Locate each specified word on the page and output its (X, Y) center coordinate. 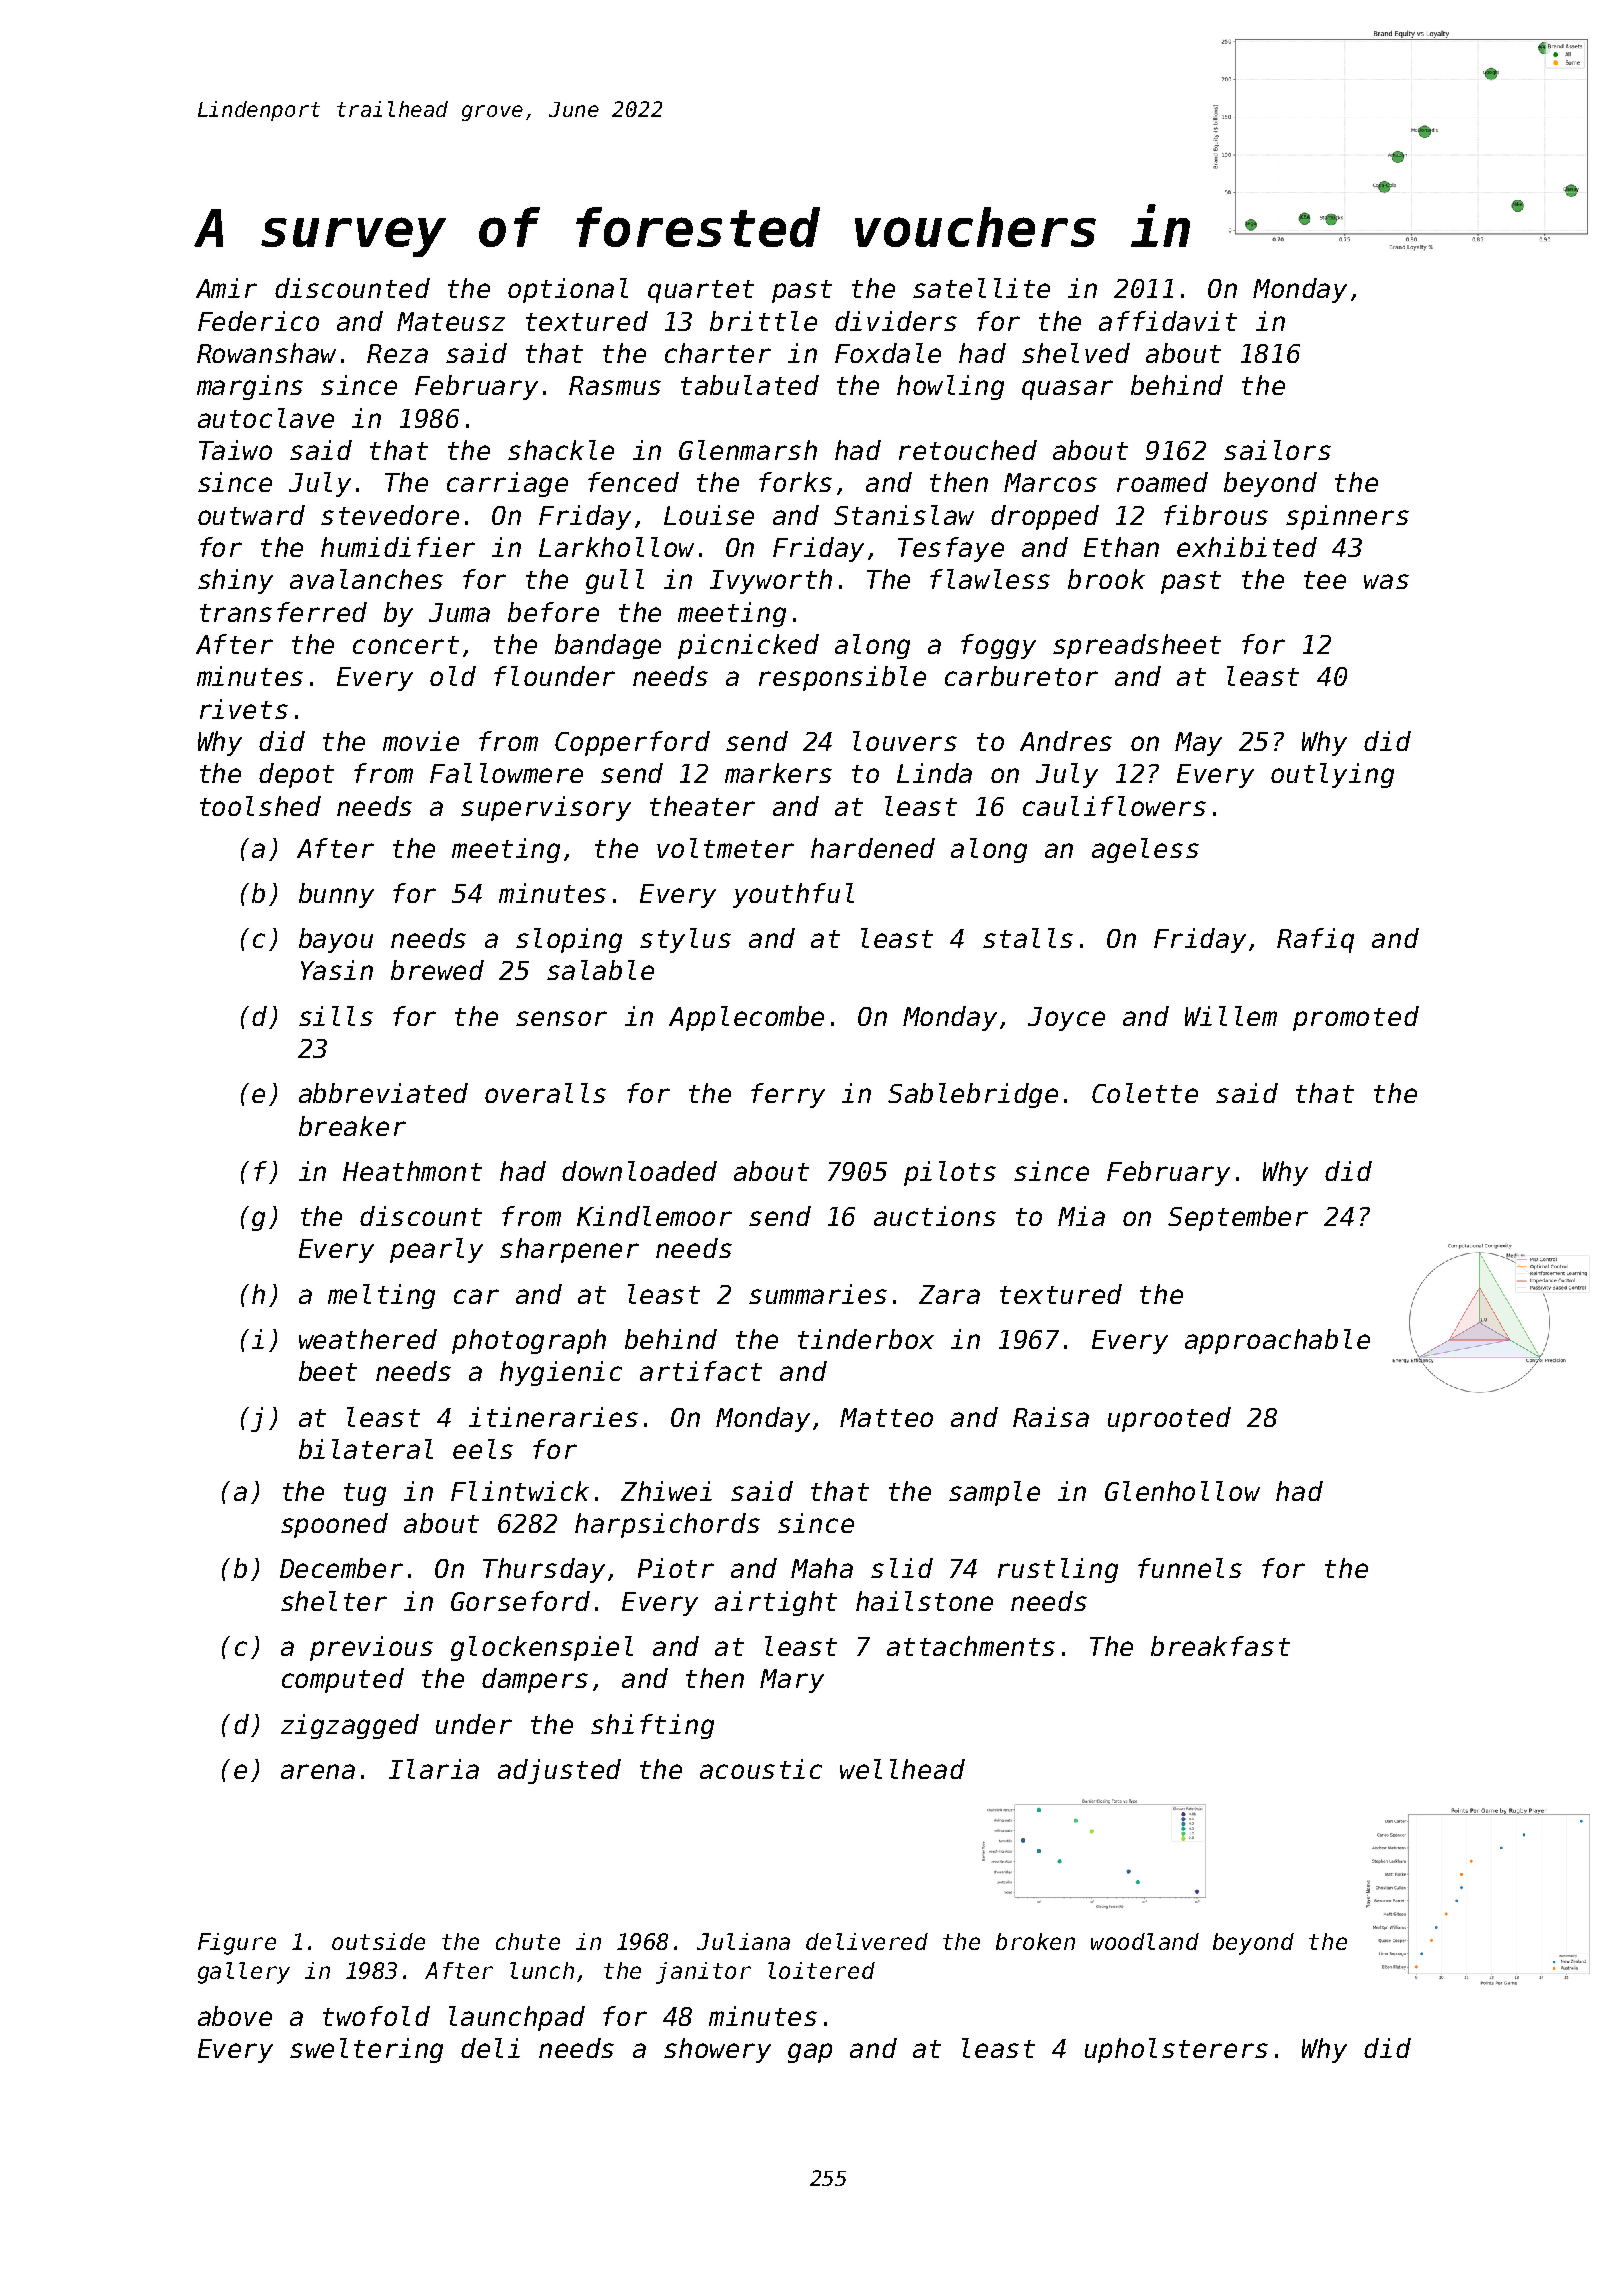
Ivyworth (771, 581)
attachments (971, 1646)
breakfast (1220, 1646)
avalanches (366, 579)
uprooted (1169, 1419)
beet (328, 1371)
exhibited (1247, 547)
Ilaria (434, 1769)
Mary (792, 1681)
